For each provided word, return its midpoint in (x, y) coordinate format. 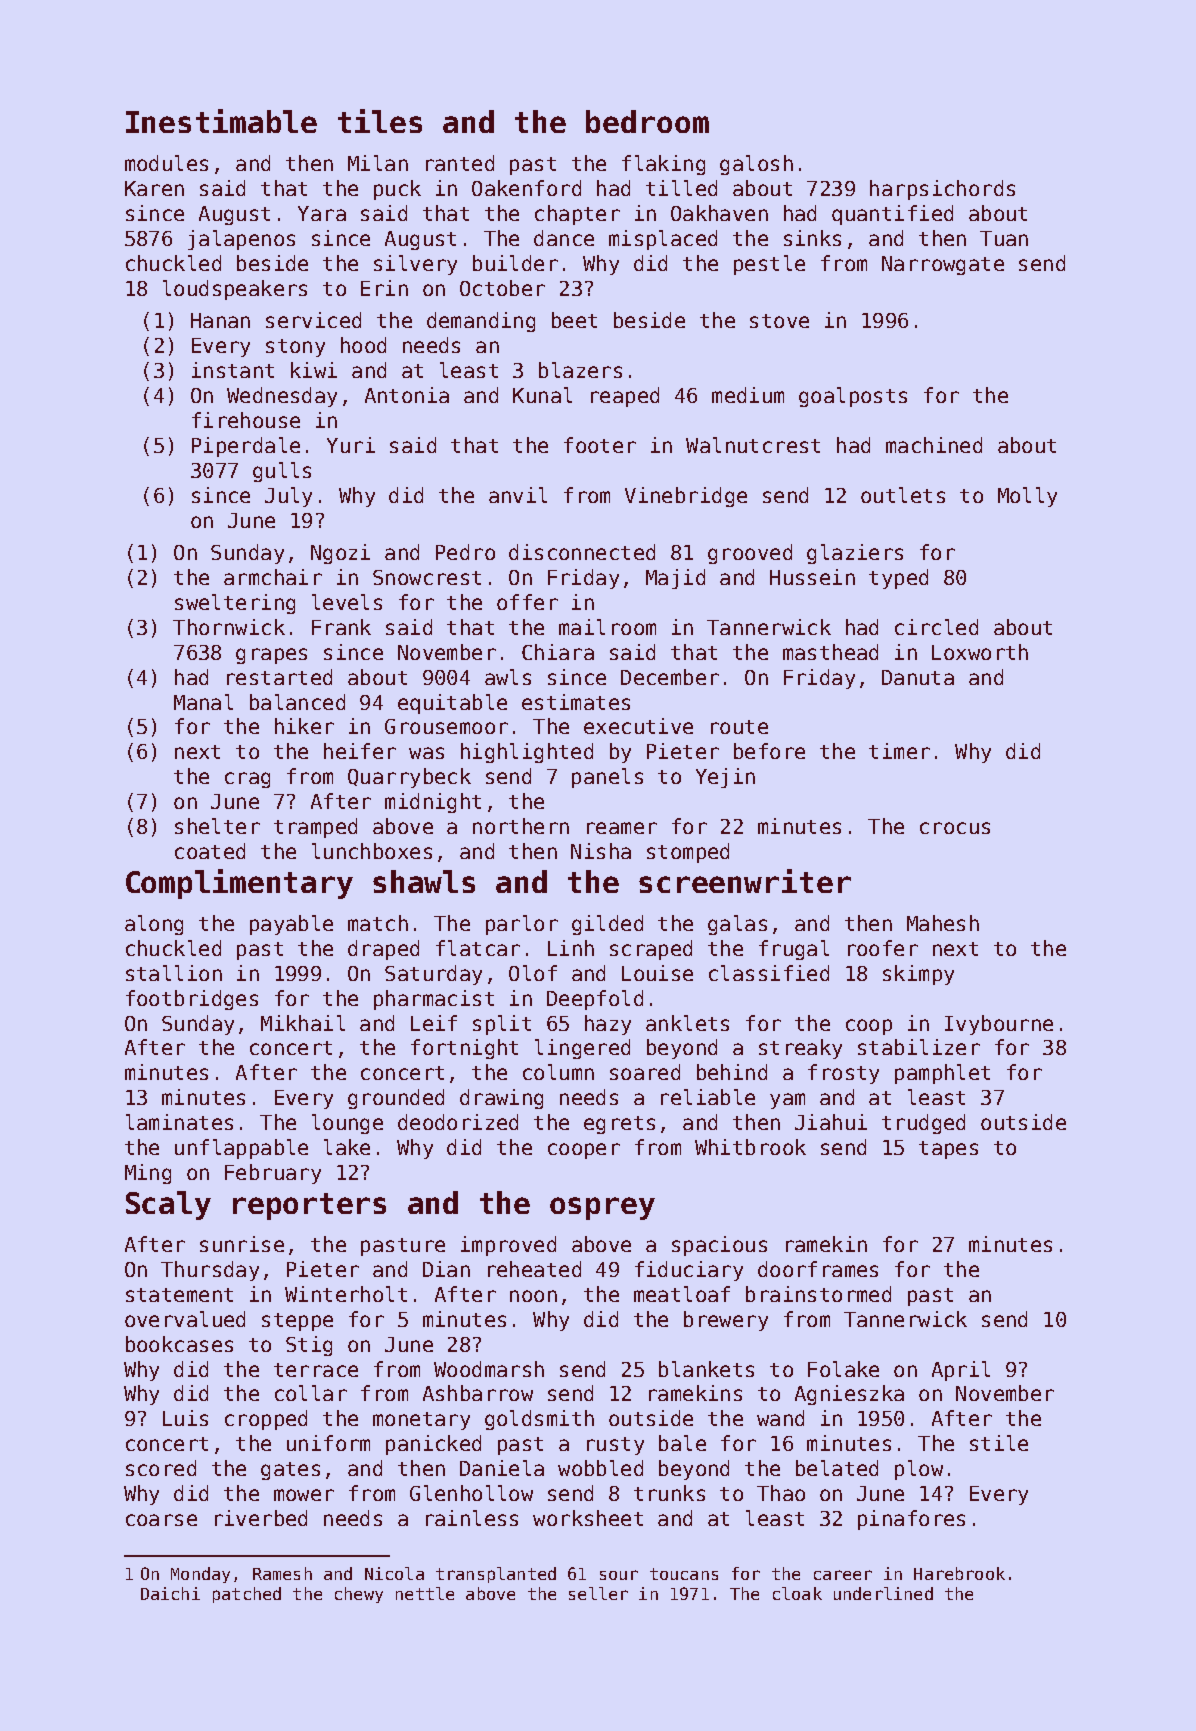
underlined (883, 1593)
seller (598, 1593)
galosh (756, 165)
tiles (380, 121)
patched (247, 1595)
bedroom (647, 121)
